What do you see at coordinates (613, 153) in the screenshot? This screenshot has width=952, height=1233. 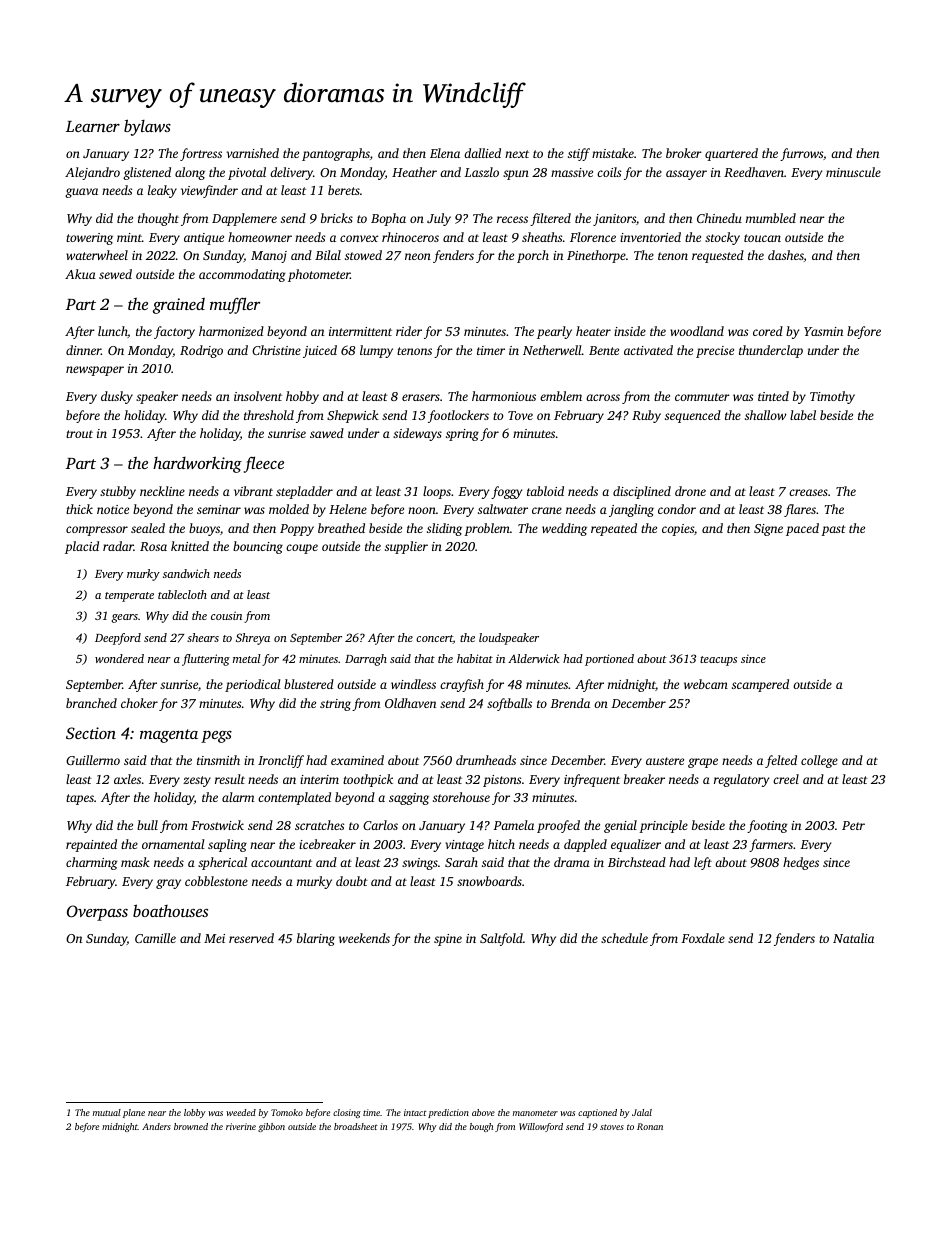 I see `mistake` at bounding box center [613, 153].
